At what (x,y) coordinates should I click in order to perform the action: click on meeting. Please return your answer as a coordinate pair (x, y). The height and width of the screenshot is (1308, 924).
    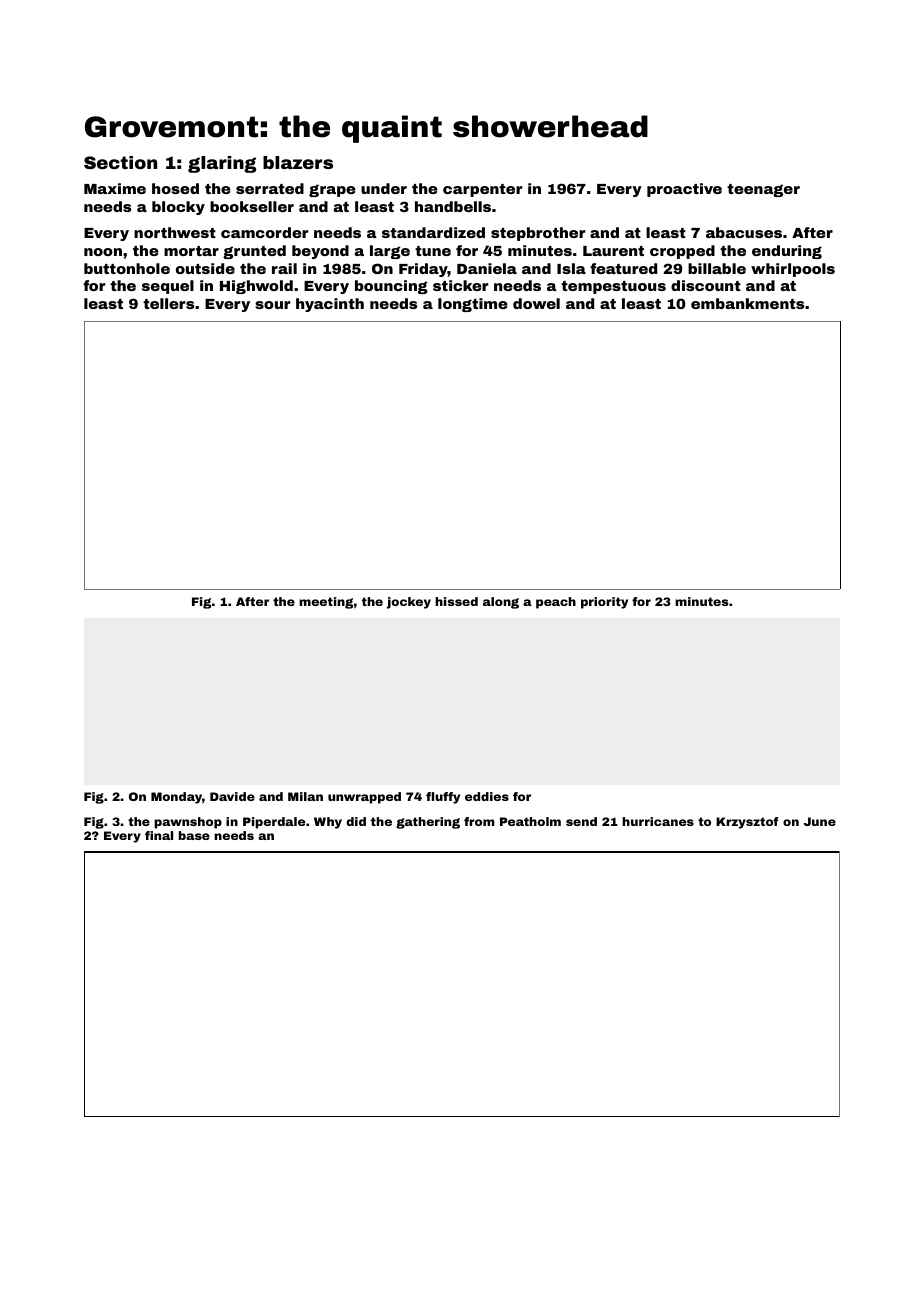
    Looking at the image, I should click on (326, 603).
